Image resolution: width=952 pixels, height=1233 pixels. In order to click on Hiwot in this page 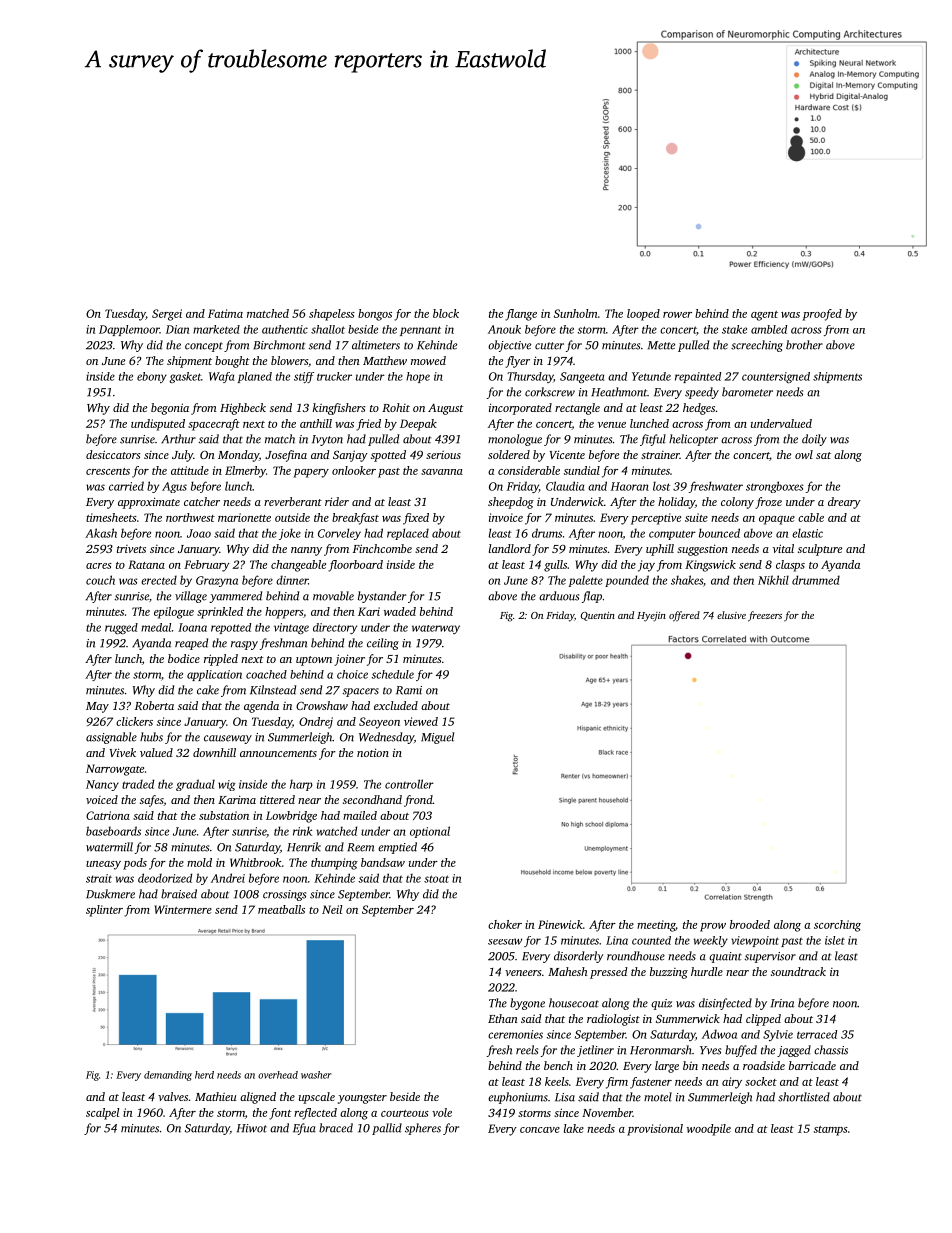, I will do `click(252, 1128)`.
